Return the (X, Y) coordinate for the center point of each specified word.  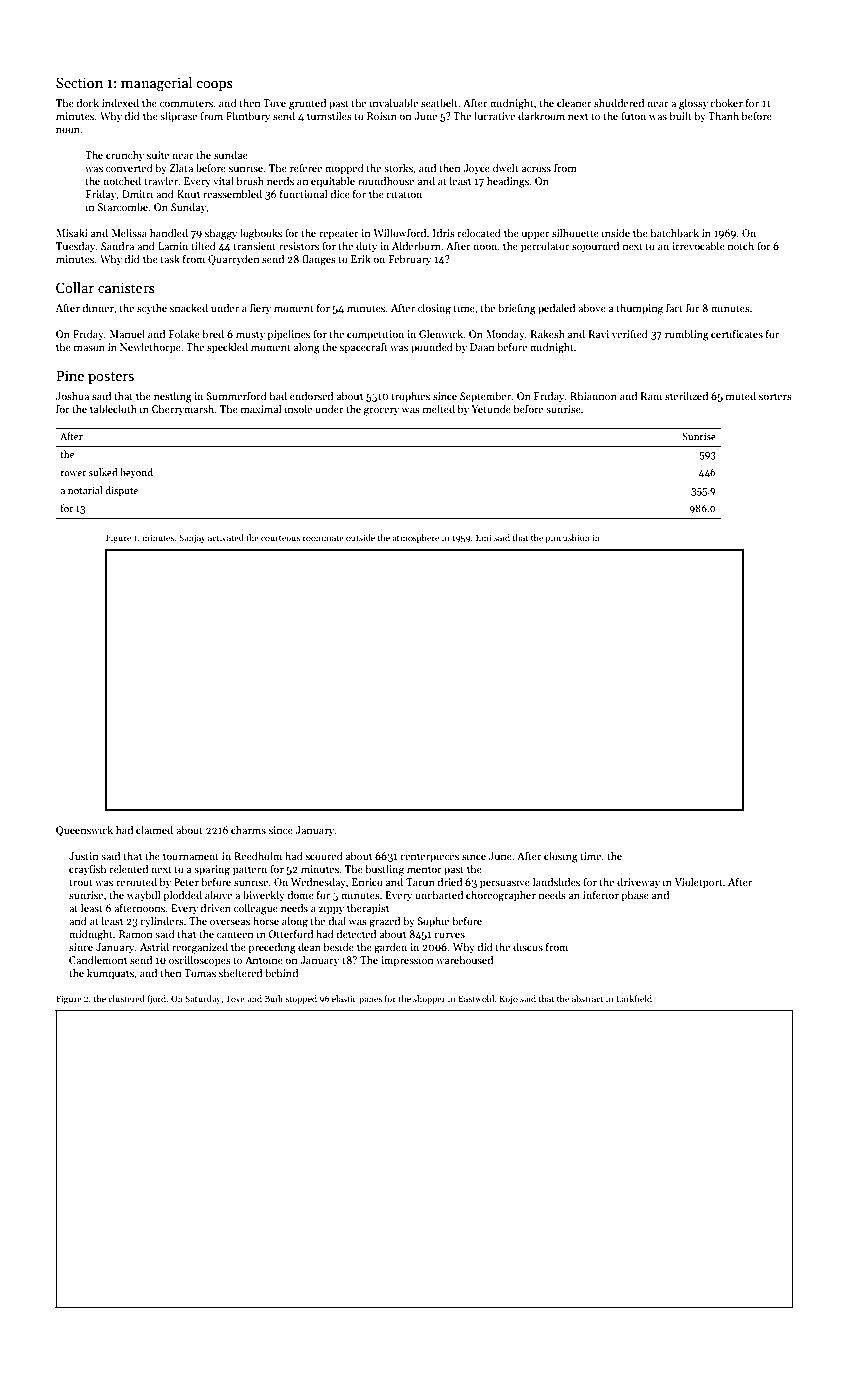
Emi (483, 537)
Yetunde (491, 408)
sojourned (595, 246)
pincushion (567, 538)
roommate (323, 538)
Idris (444, 232)
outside (360, 537)
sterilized (686, 395)
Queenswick (84, 830)
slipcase (178, 117)
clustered (126, 998)
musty (250, 335)
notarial (85, 490)
